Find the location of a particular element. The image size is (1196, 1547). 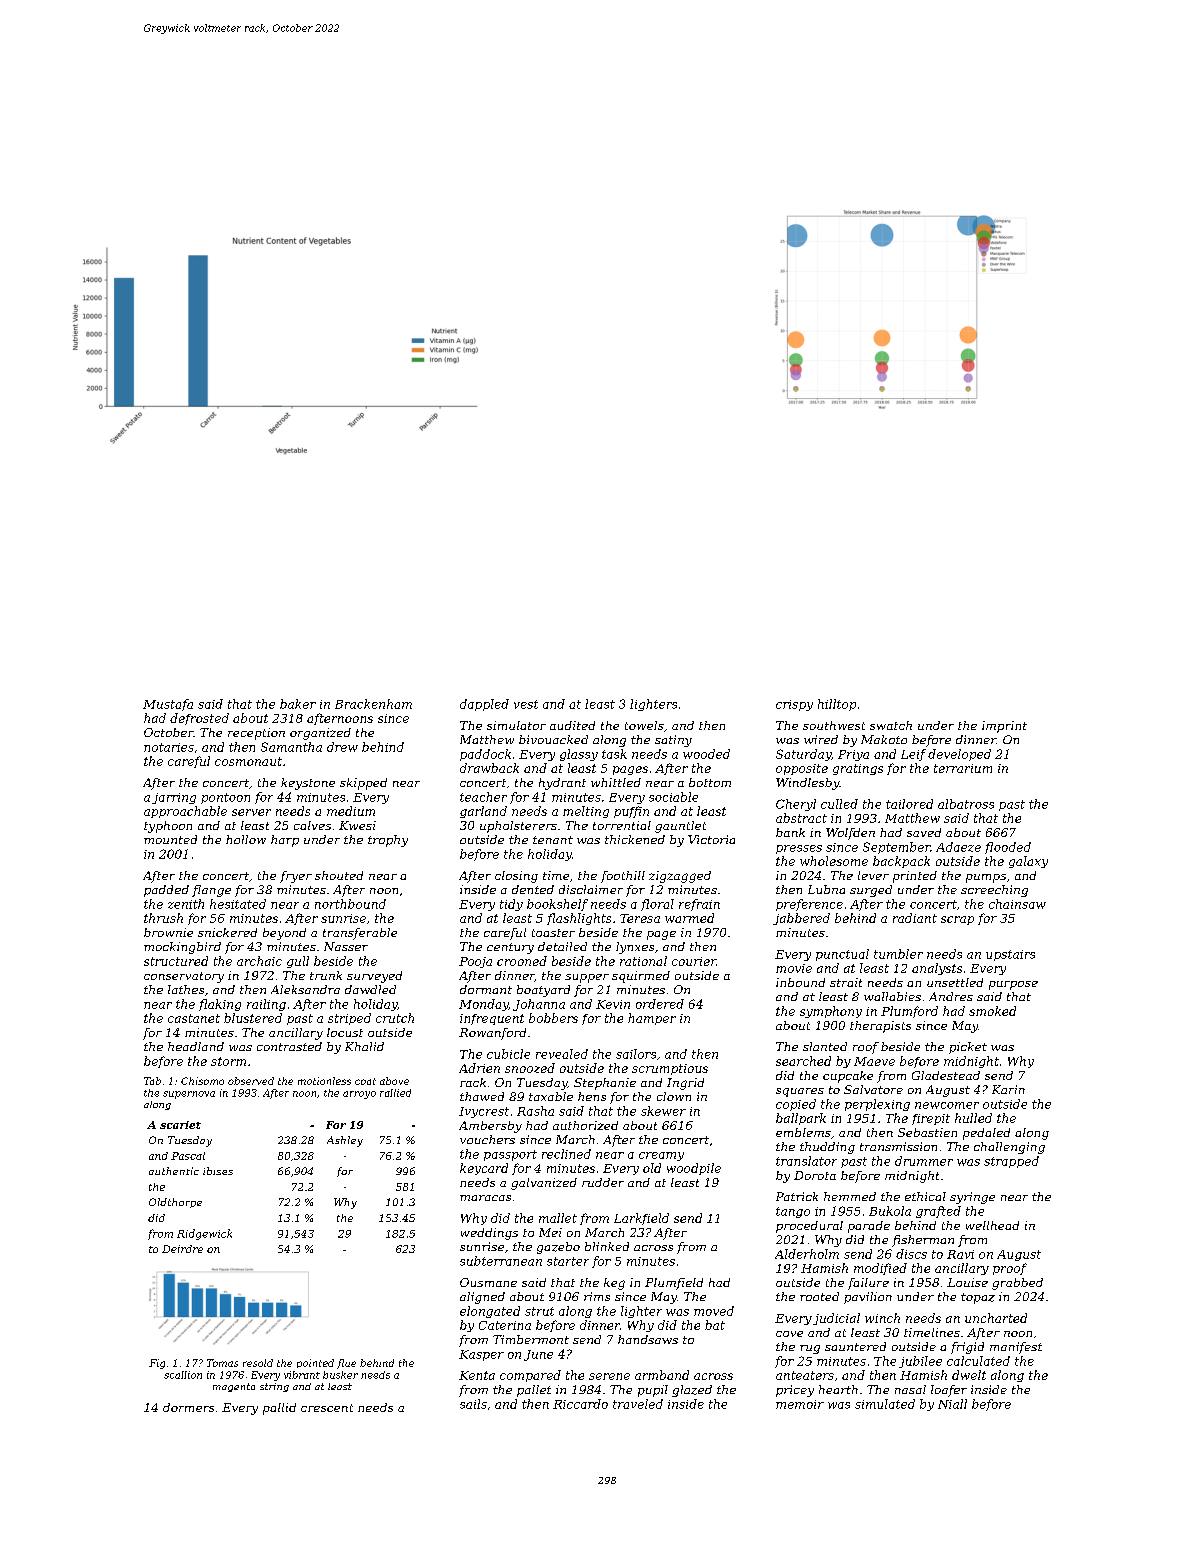

Plumfield is located at coordinates (674, 1284).
